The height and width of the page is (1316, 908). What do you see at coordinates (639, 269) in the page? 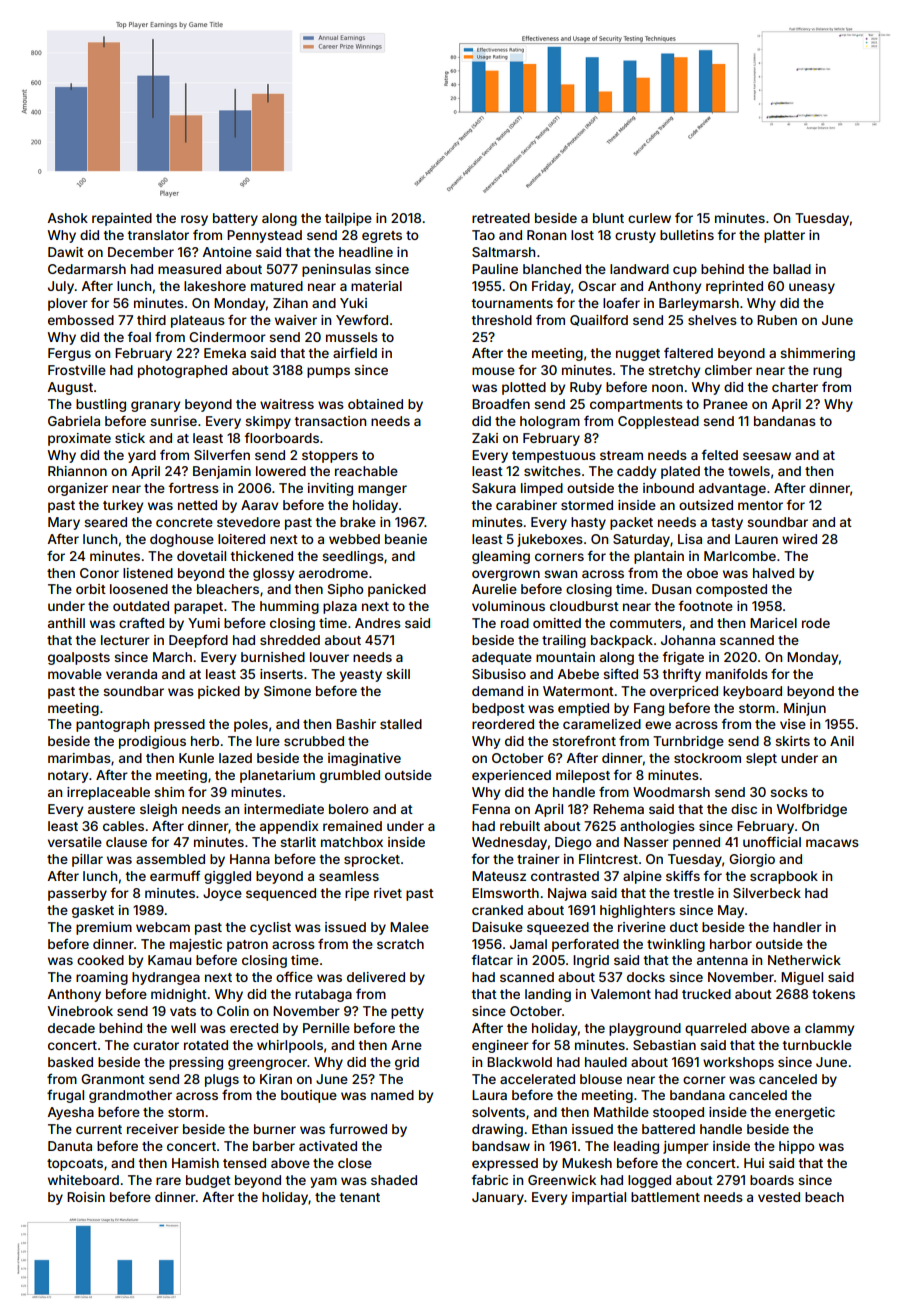
I see `landward` at bounding box center [639, 269].
